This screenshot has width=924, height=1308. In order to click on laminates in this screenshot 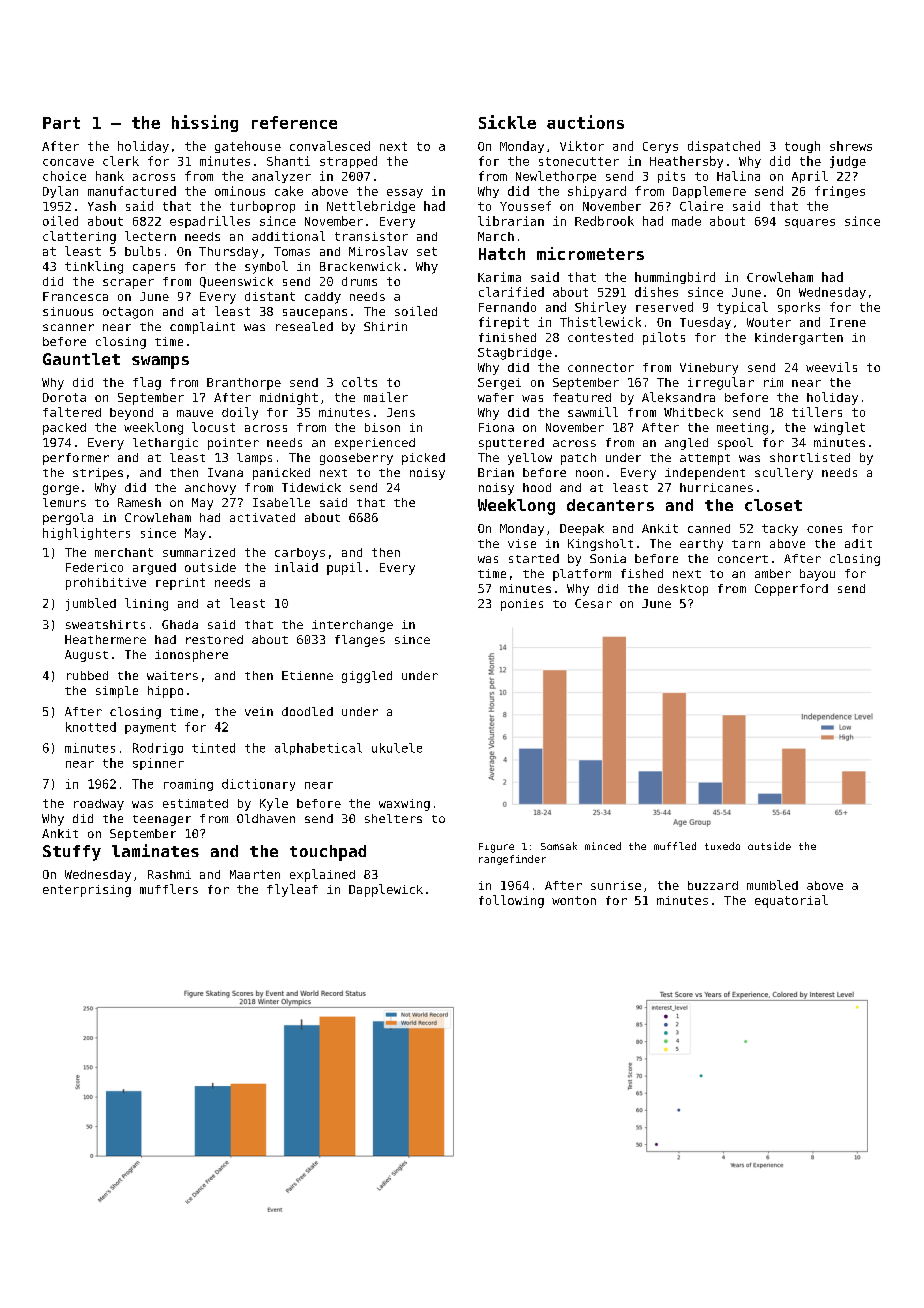, I will do `click(155, 850)`.
